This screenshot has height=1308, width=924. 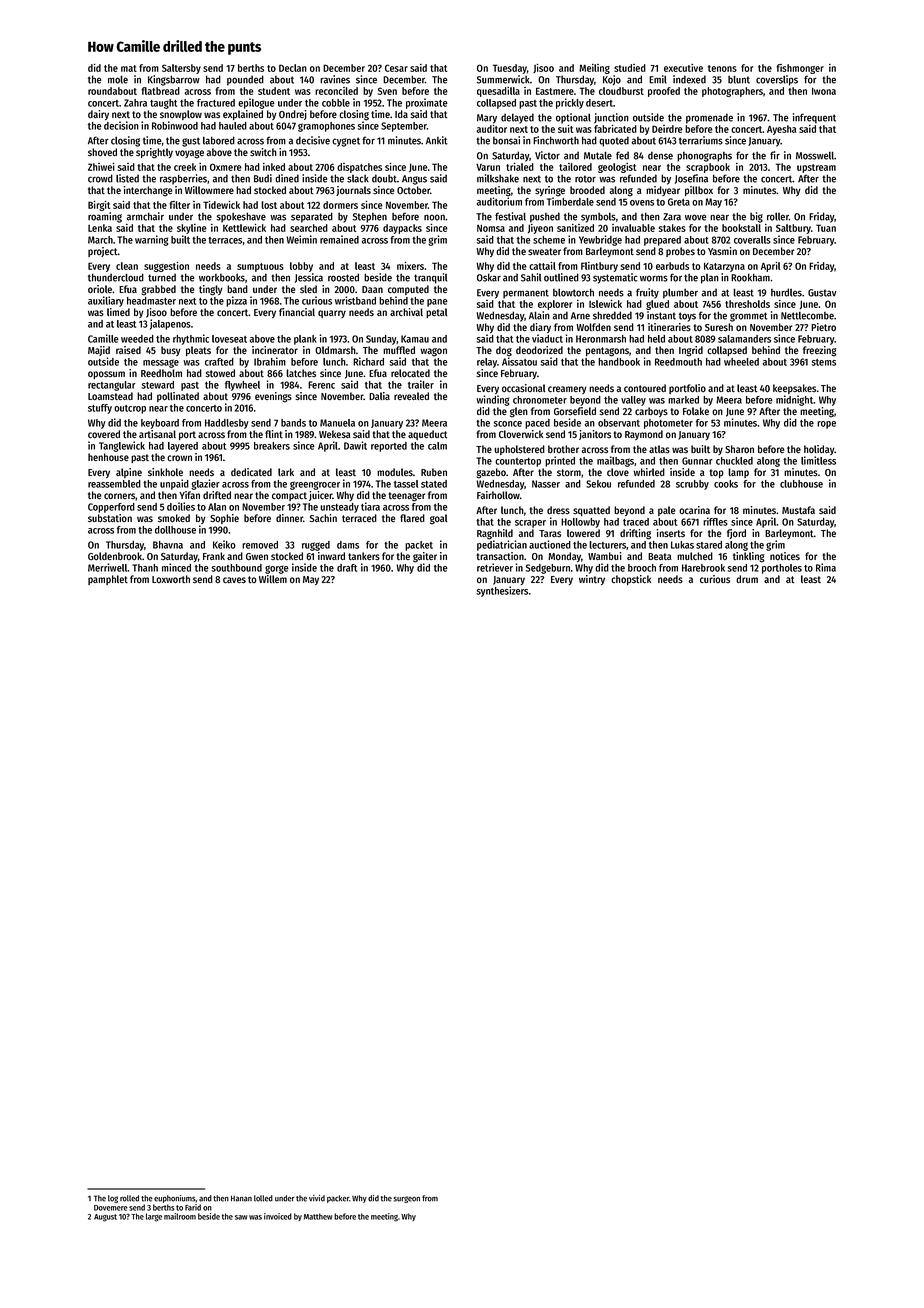 What do you see at coordinates (407, 1199) in the screenshot?
I see `surgeon` at bounding box center [407, 1199].
